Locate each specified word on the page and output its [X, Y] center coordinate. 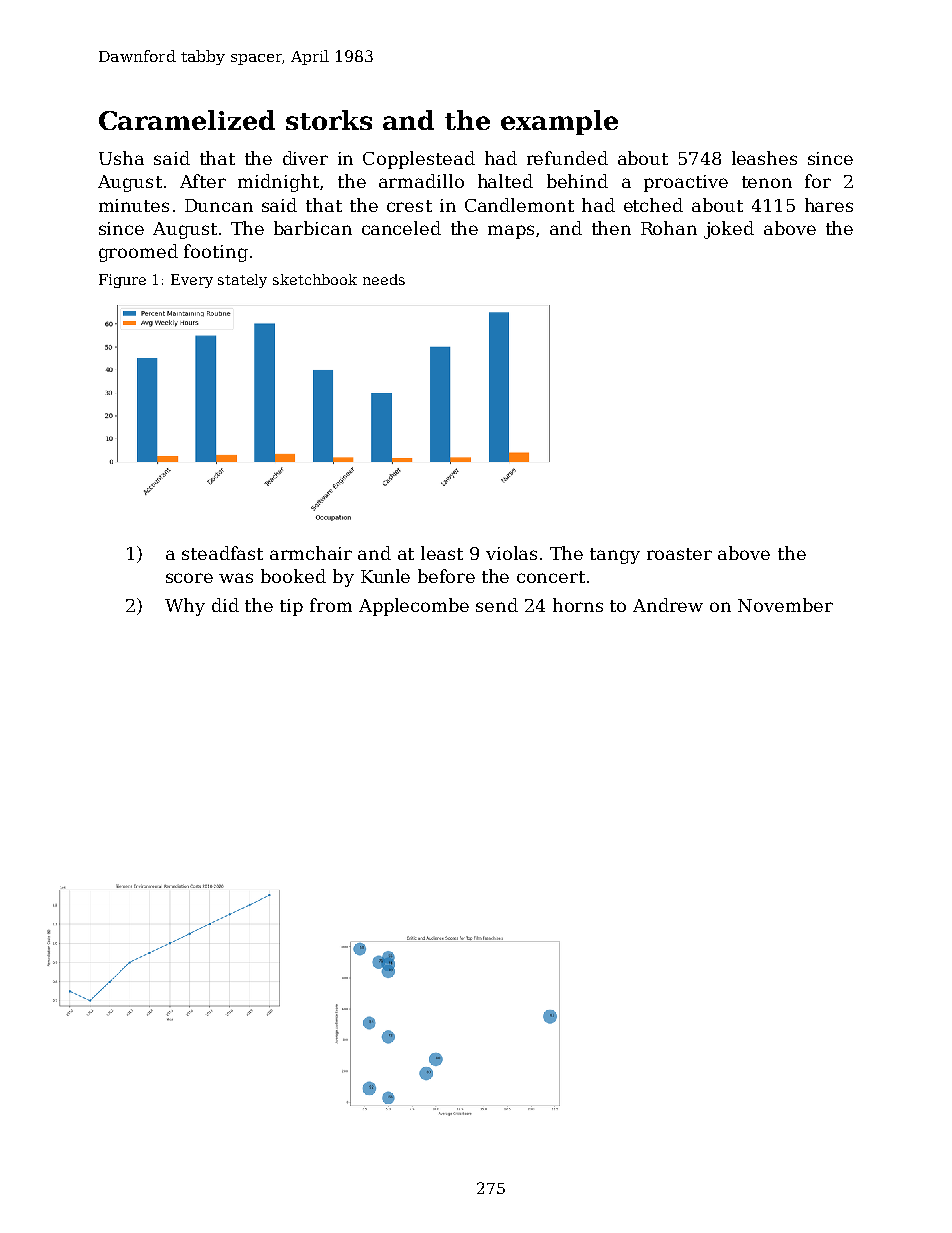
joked [729, 230]
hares [829, 205]
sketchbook [315, 279]
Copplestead [419, 160]
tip [291, 607]
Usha [121, 158]
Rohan [669, 228]
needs [384, 279]
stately [242, 281]
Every [192, 281]
